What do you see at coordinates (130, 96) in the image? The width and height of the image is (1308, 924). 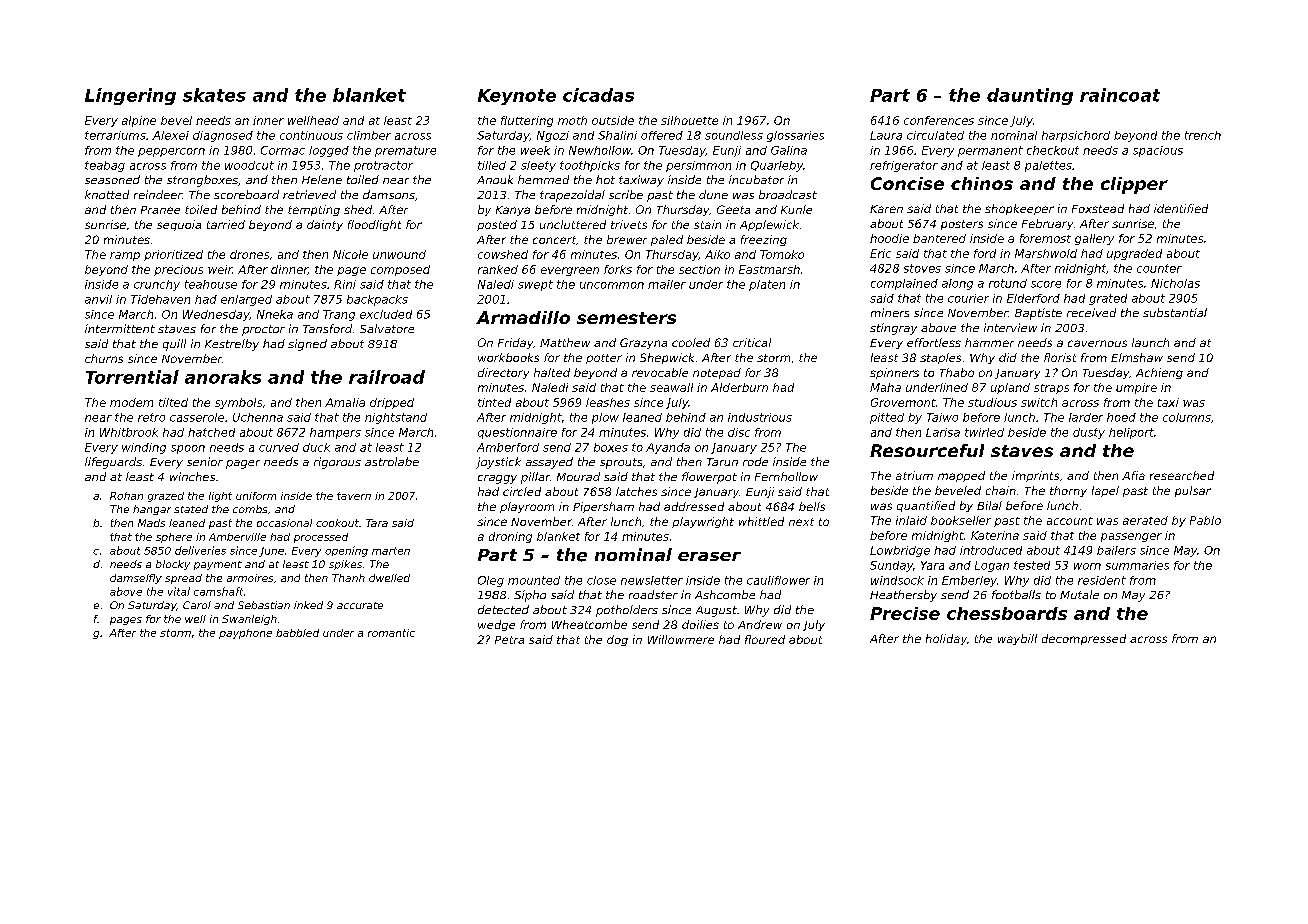 I see `Lingering` at bounding box center [130, 96].
